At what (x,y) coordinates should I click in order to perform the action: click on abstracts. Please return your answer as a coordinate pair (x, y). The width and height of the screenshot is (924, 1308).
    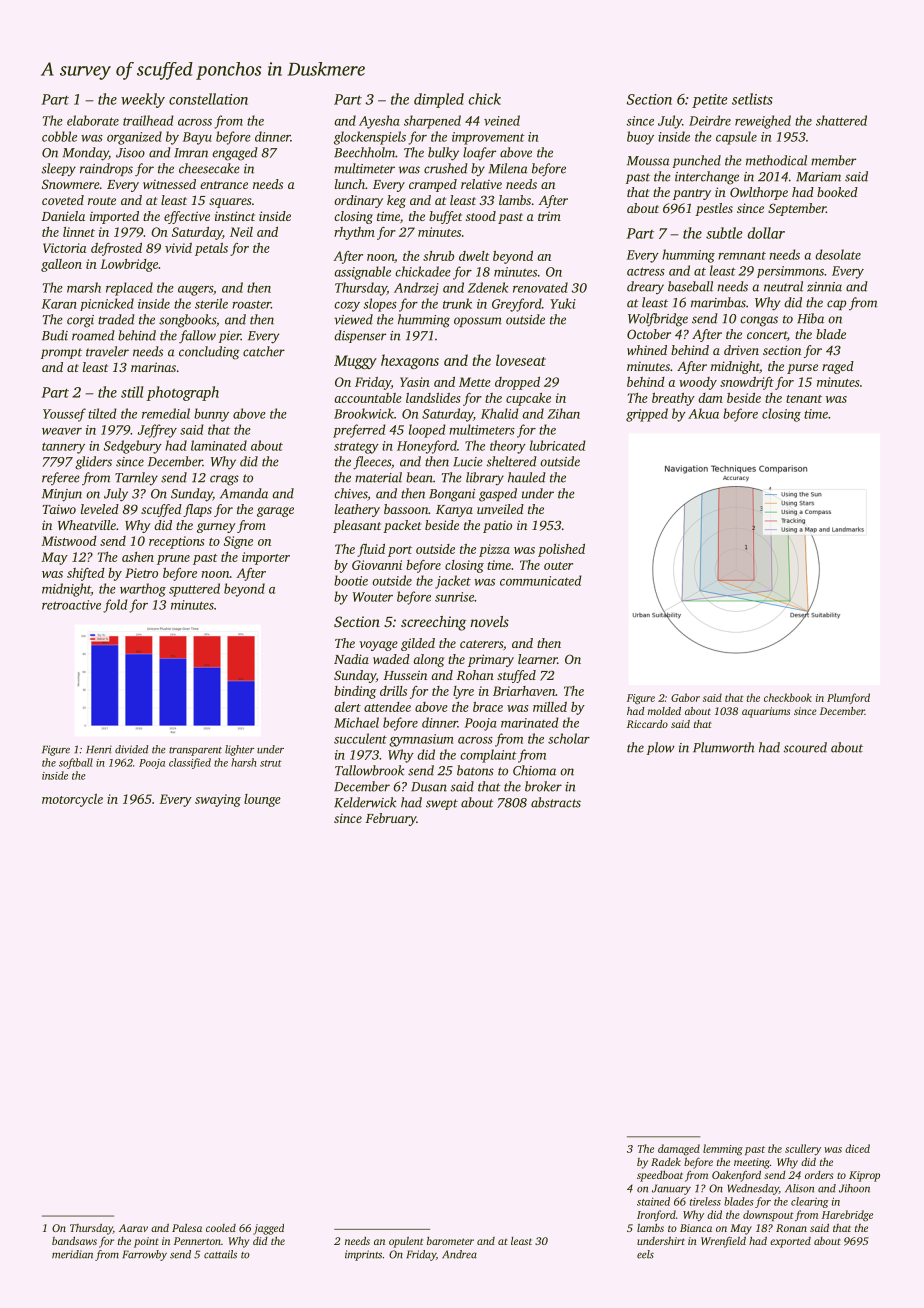
    Looking at the image, I should click on (556, 802).
